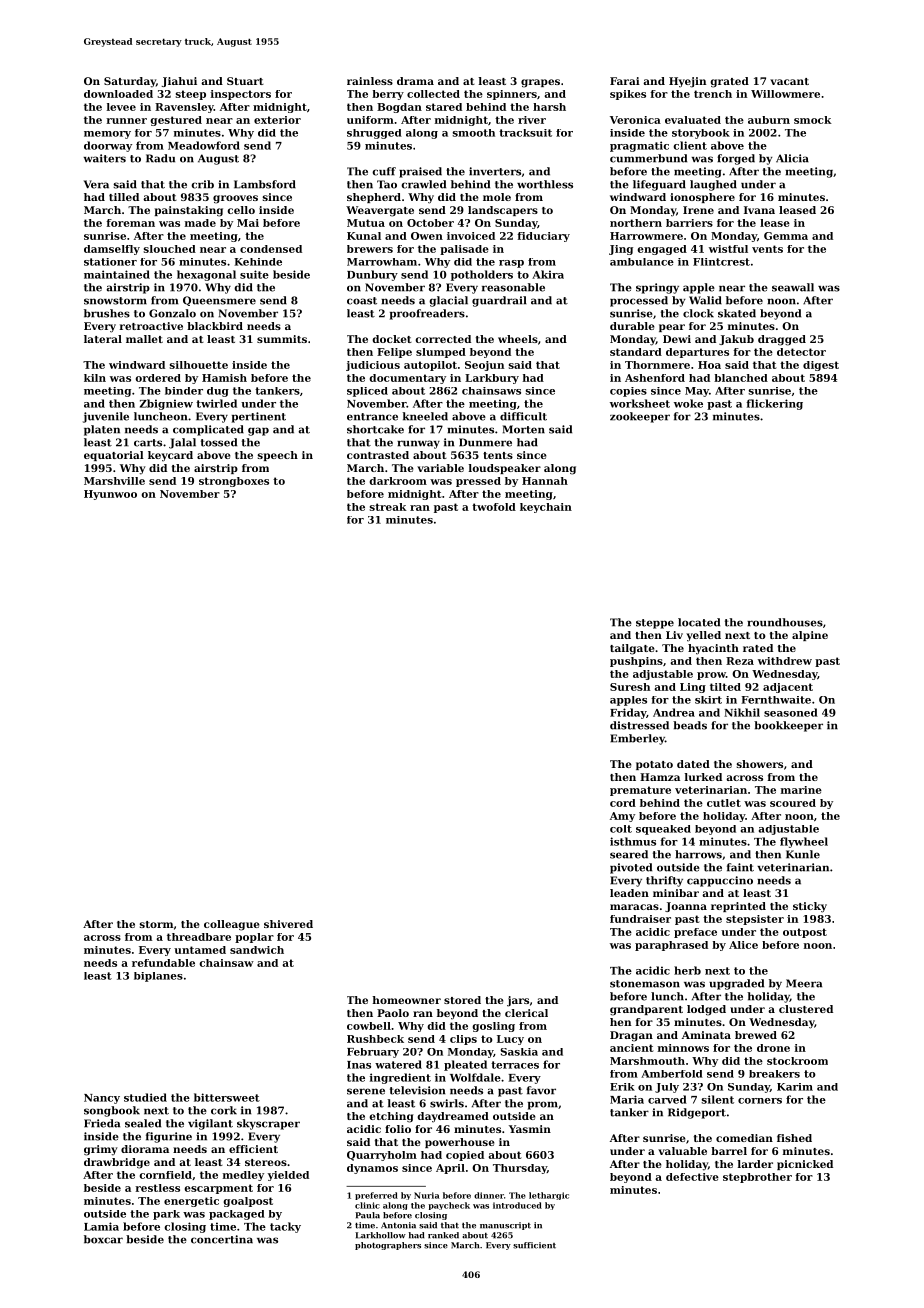  I want to click on vacant, so click(789, 81).
